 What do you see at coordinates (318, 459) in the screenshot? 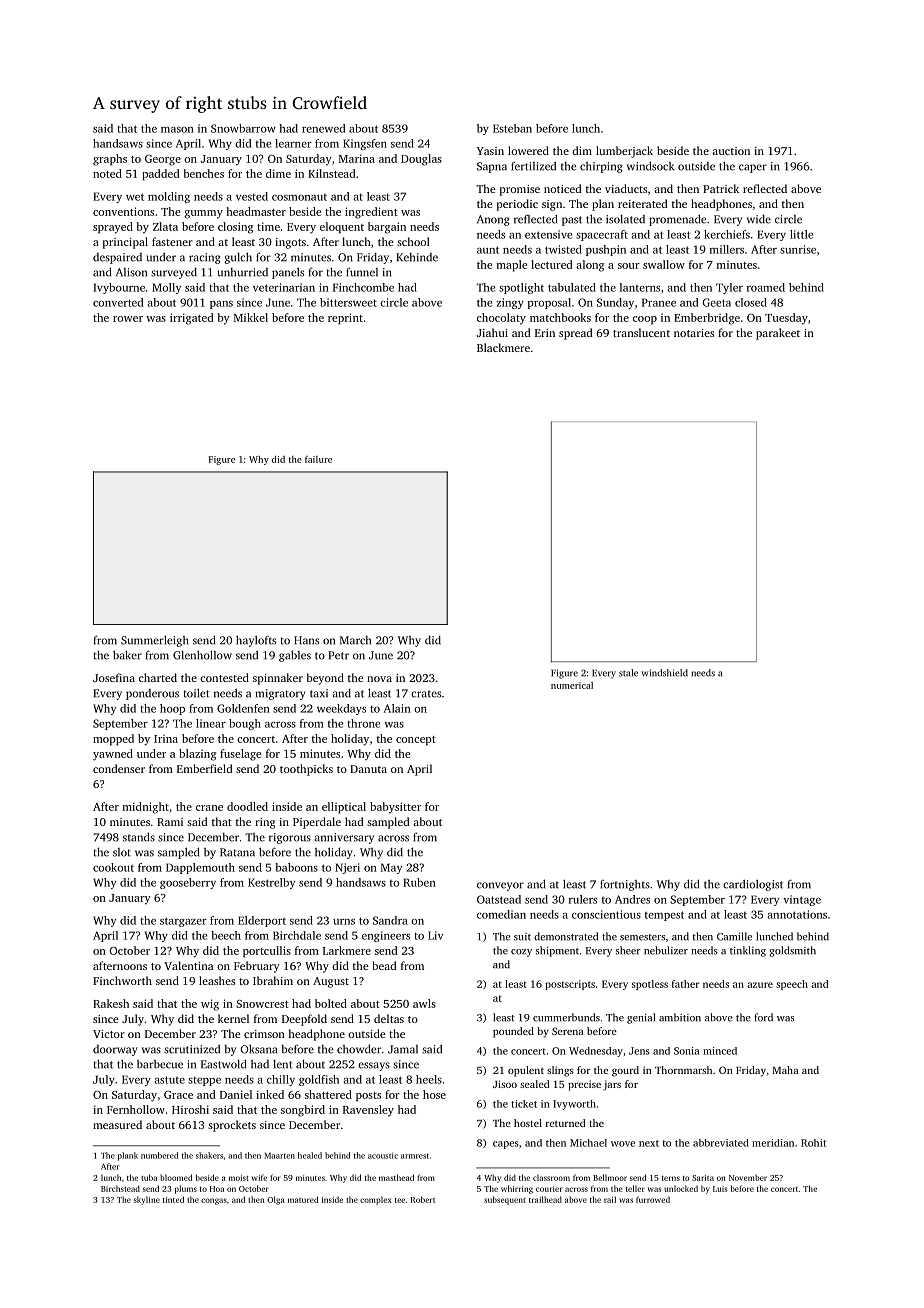
I see `failure` at bounding box center [318, 459].
